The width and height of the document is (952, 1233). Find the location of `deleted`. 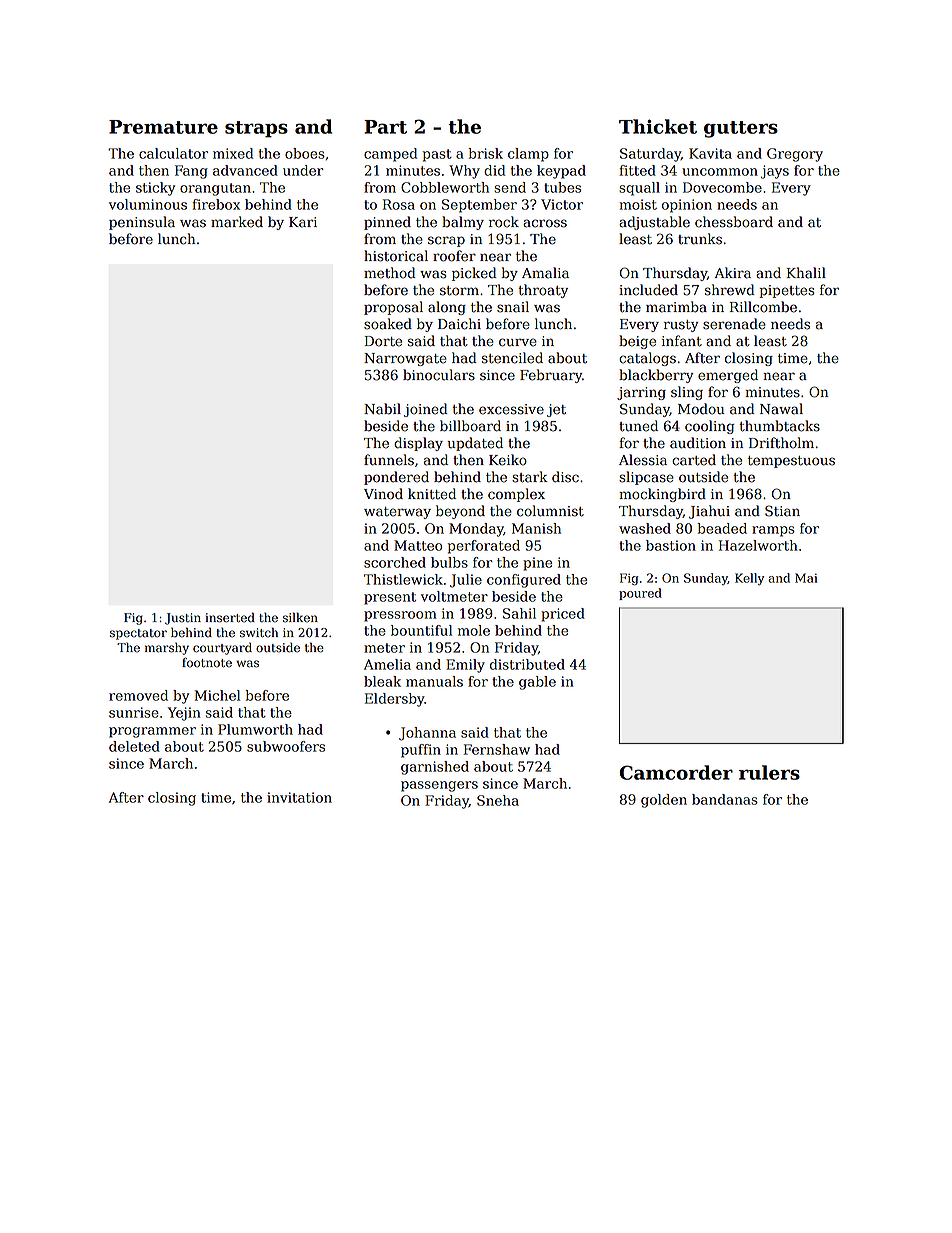

deleted is located at coordinates (134, 746).
